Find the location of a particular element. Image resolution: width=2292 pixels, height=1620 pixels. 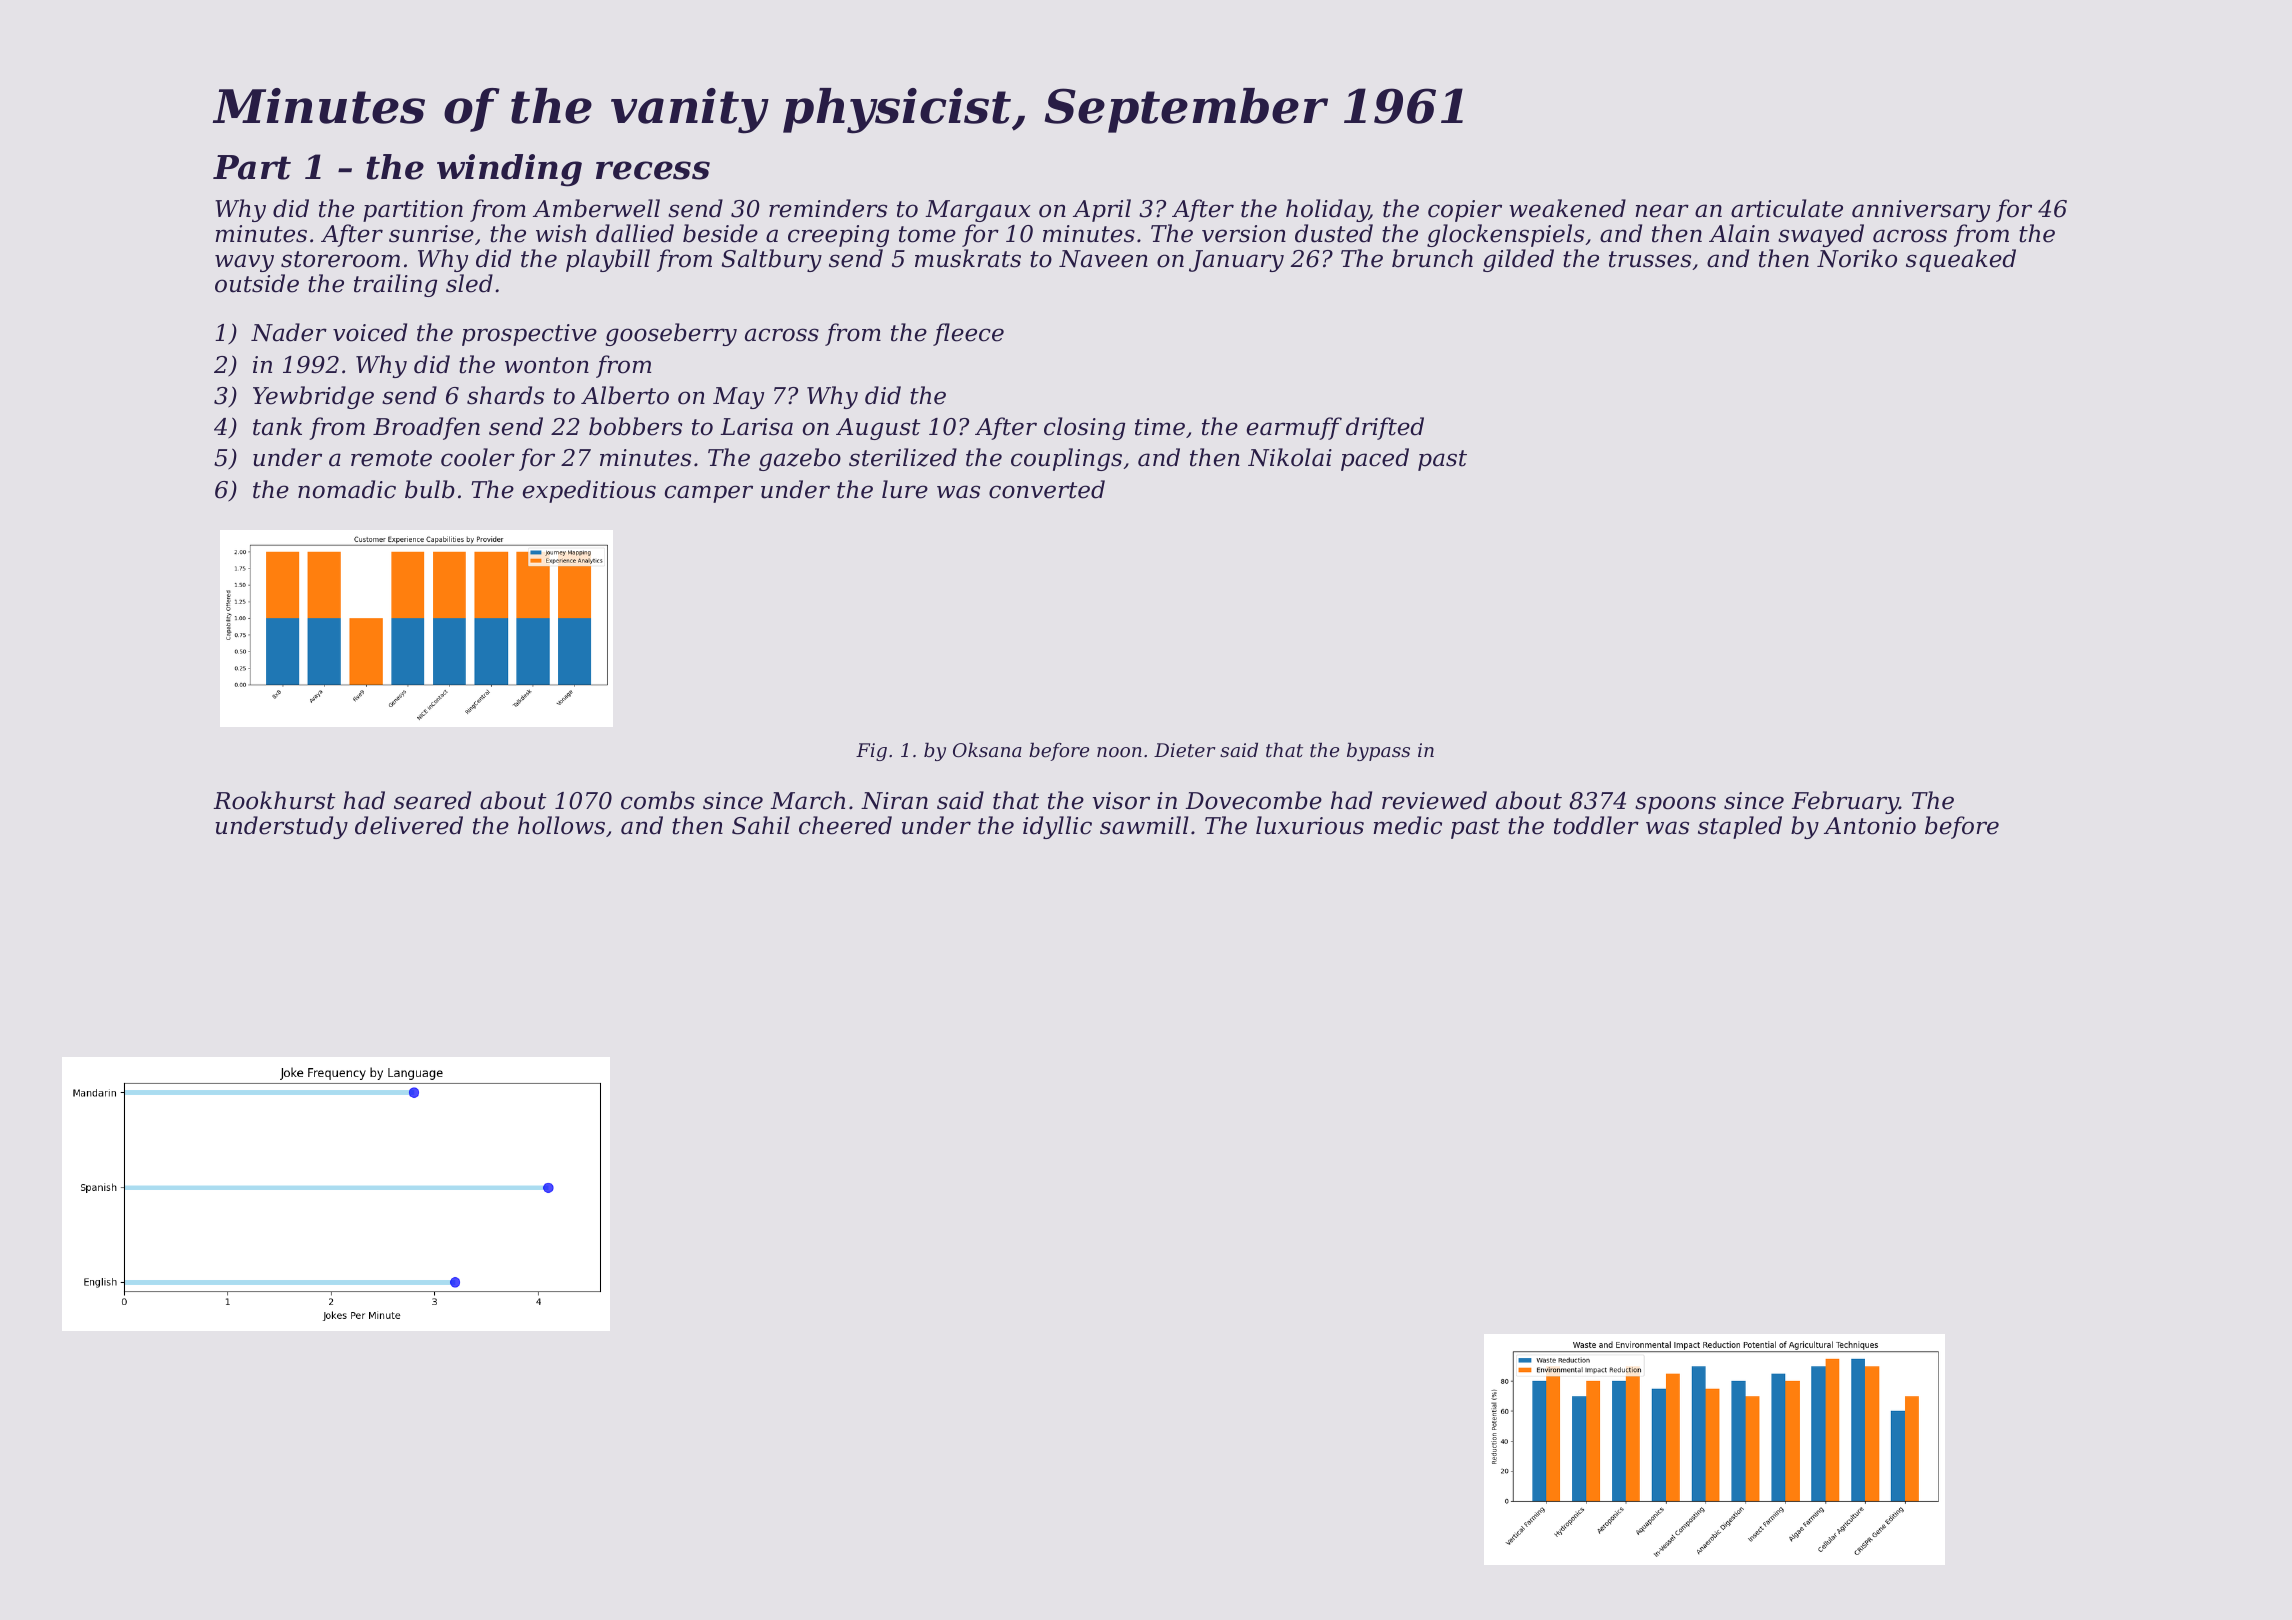

wish is located at coordinates (561, 233).
